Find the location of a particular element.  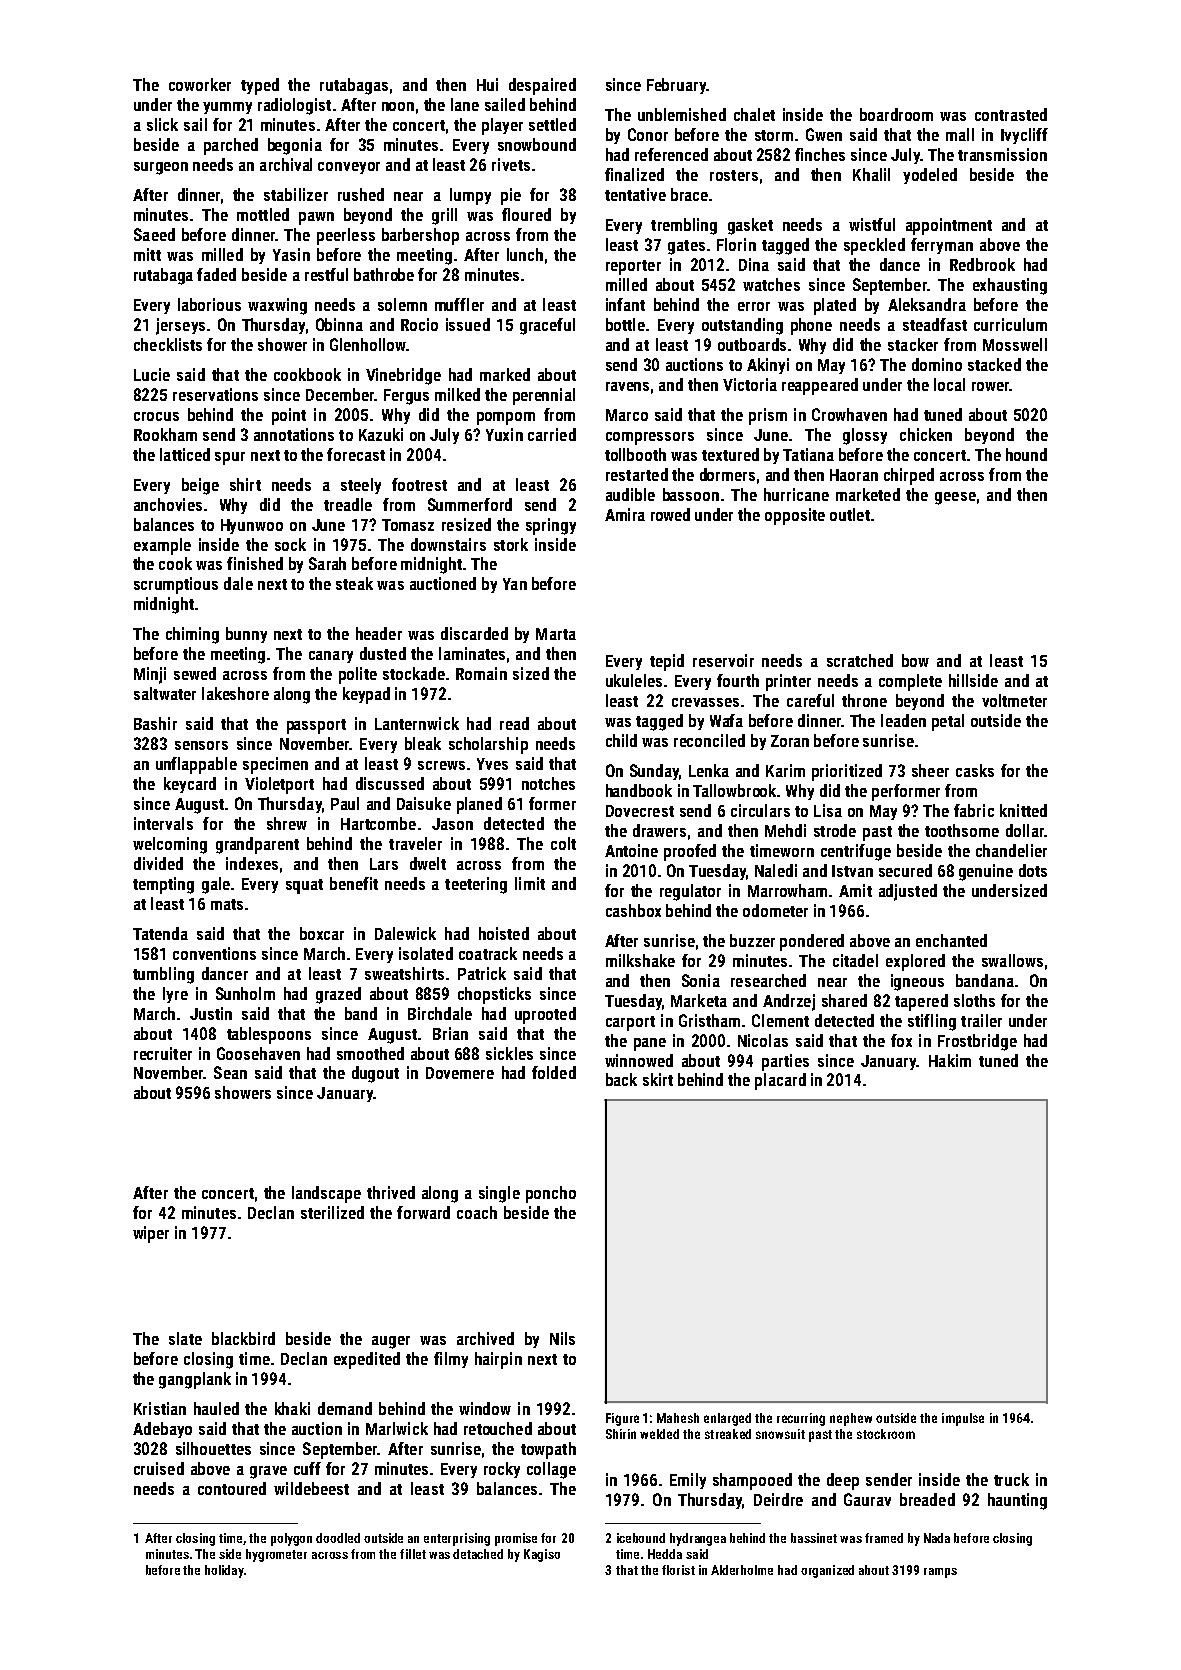

sickles is located at coordinates (509, 1053).
